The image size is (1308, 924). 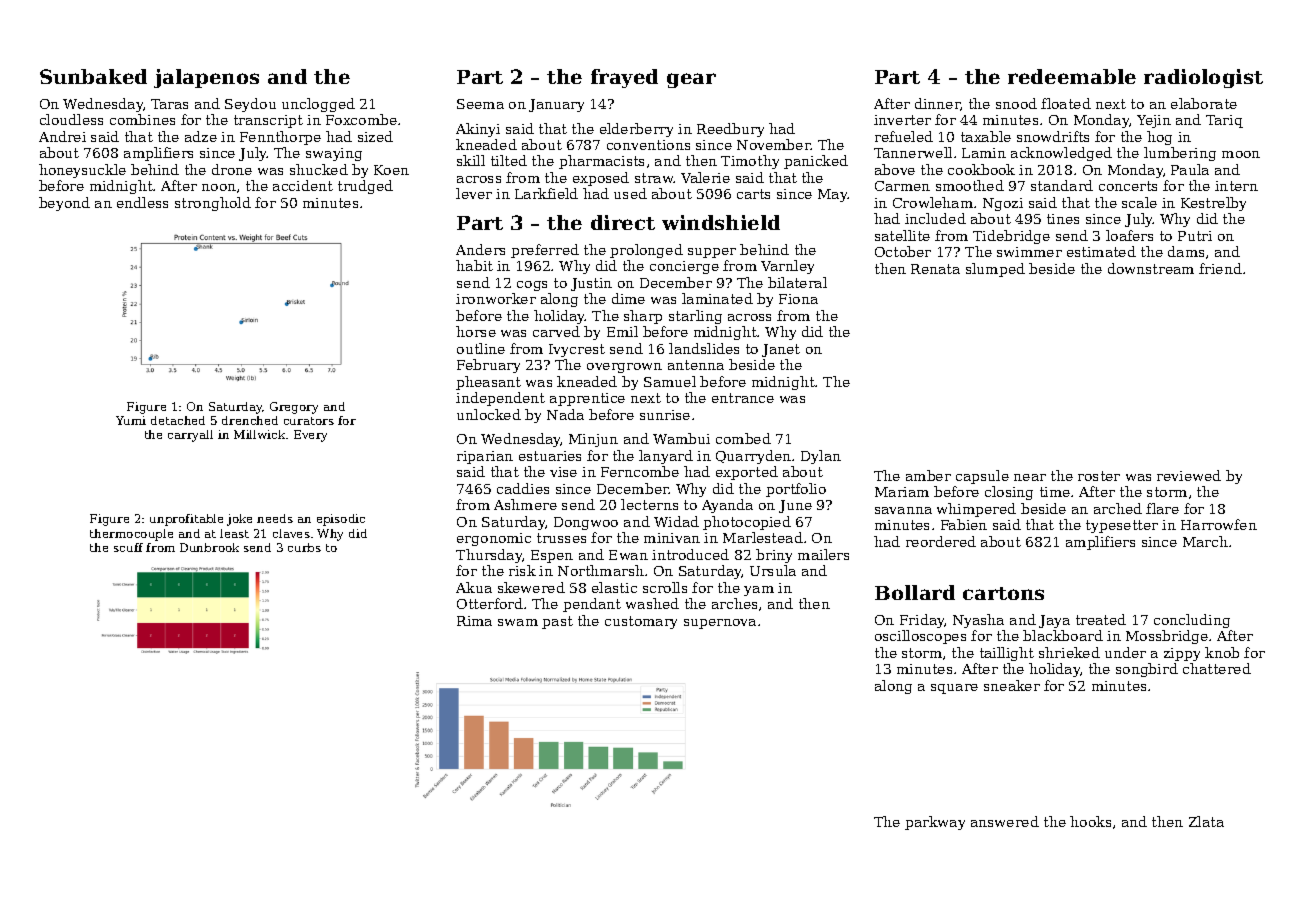 I want to click on Ferncombe, so click(x=640, y=471).
